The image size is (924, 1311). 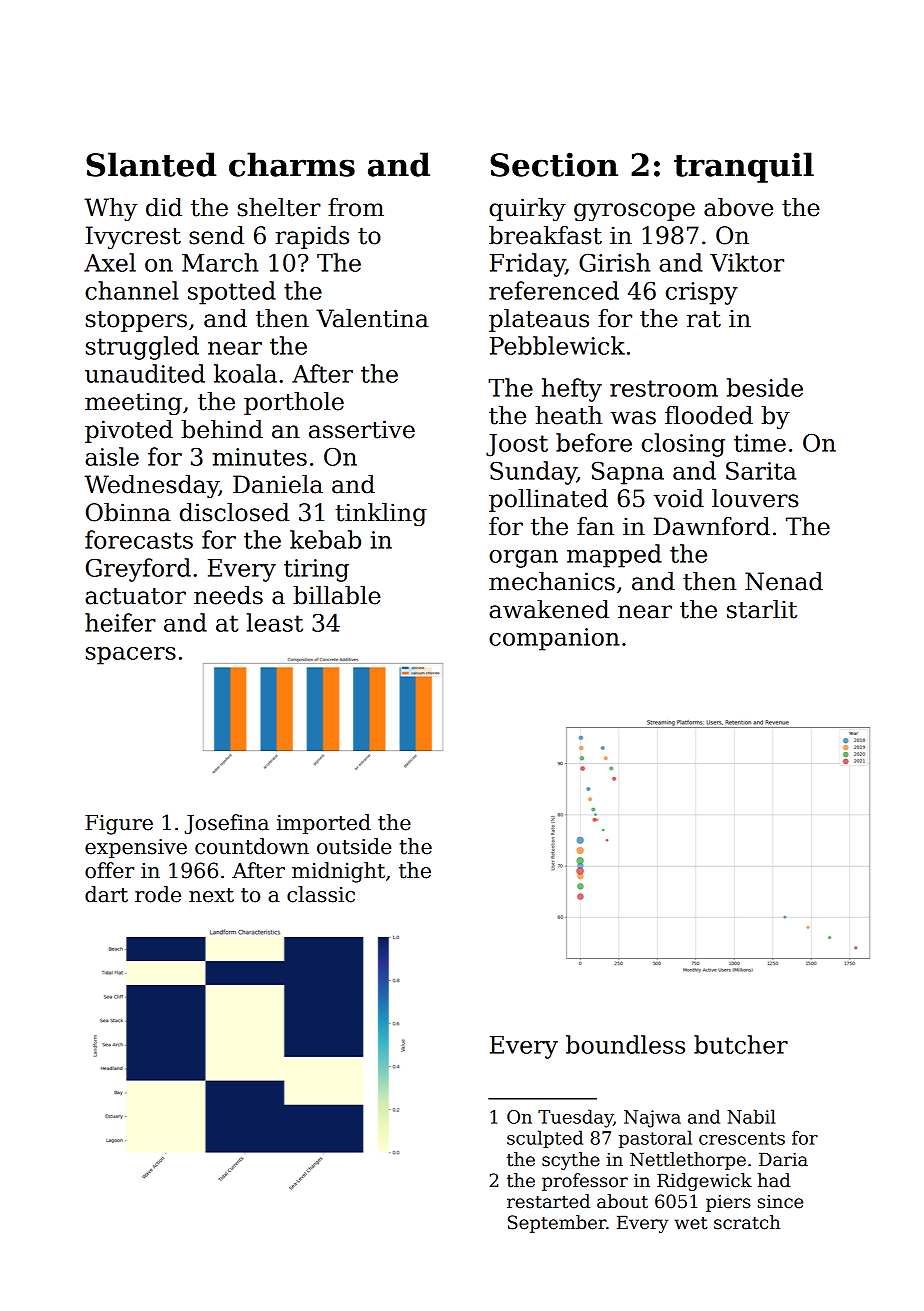 I want to click on countdown, so click(x=252, y=846).
